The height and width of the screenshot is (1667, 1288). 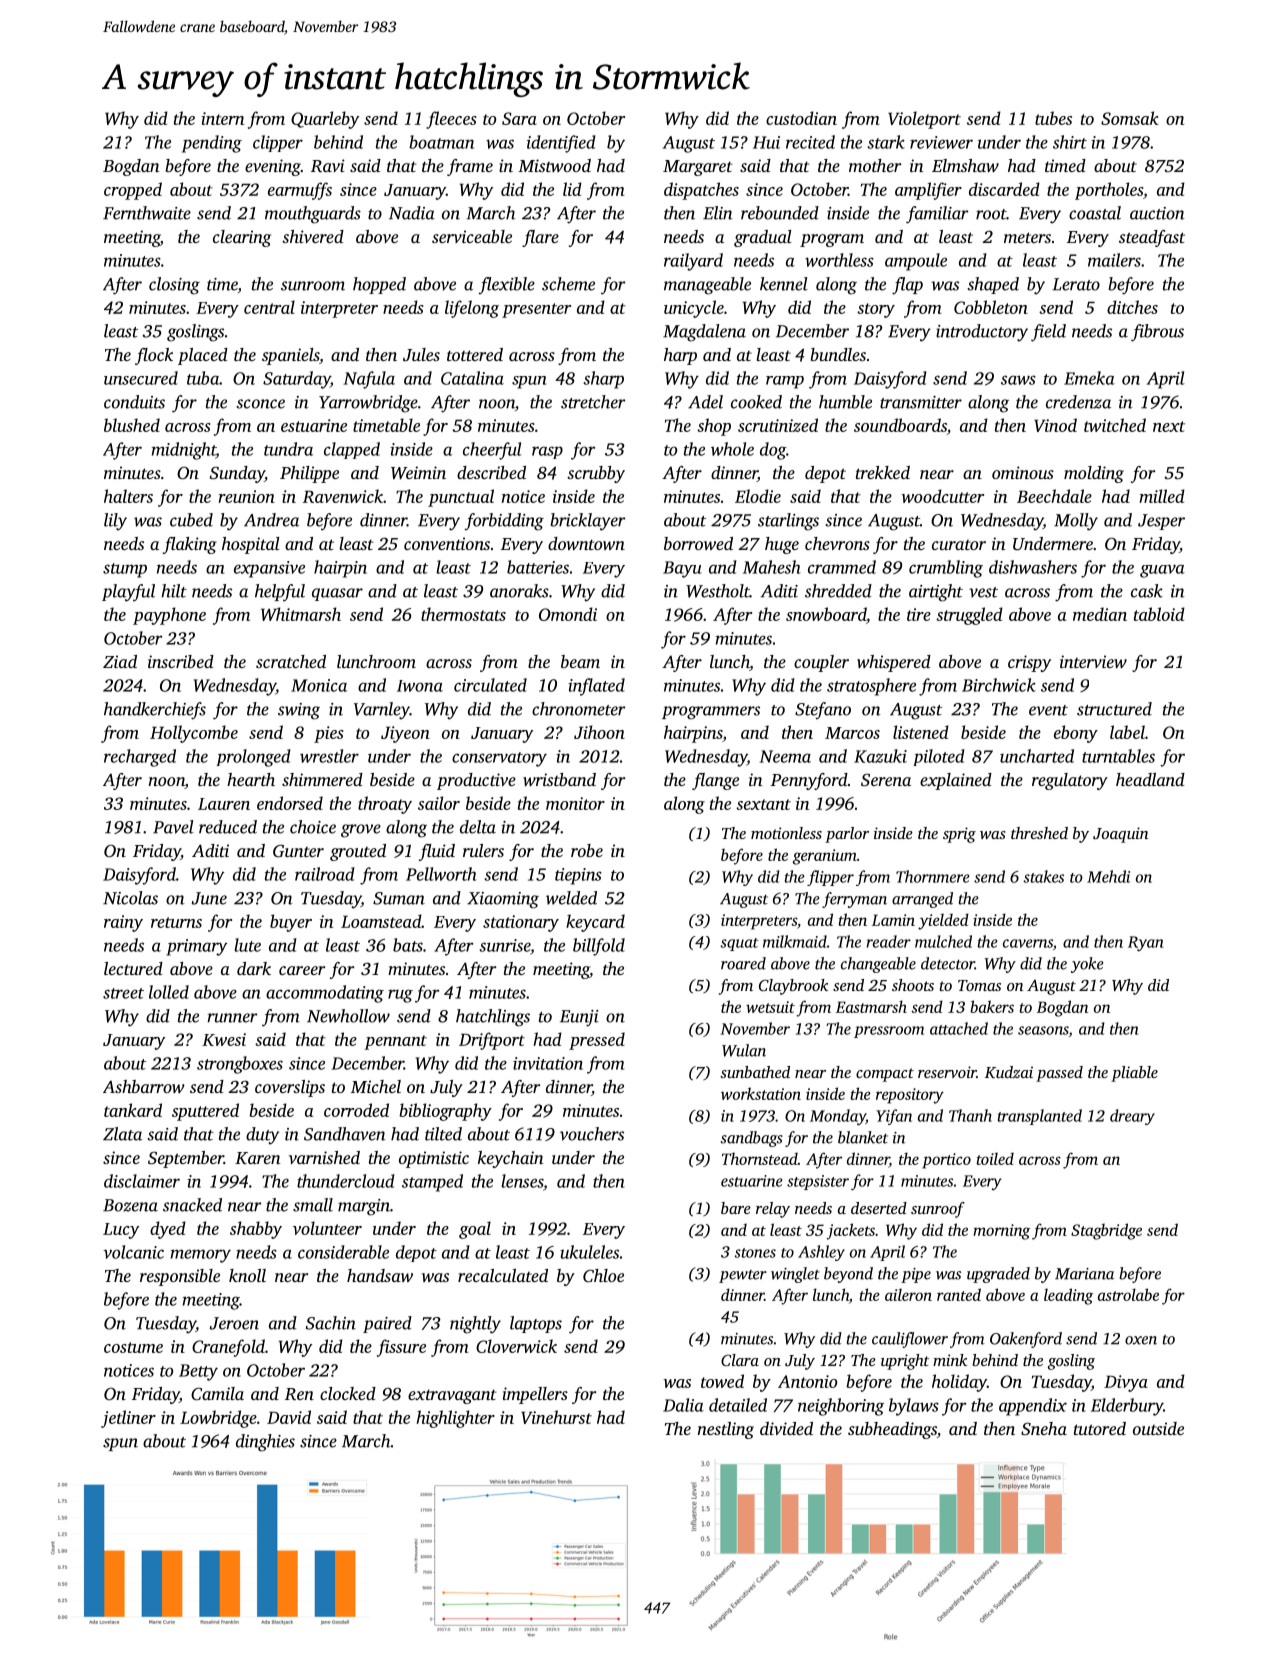 What do you see at coordinates (1130, 118) in the screenshot?
I see `Somsak` at bounding box center [1130, 118].
